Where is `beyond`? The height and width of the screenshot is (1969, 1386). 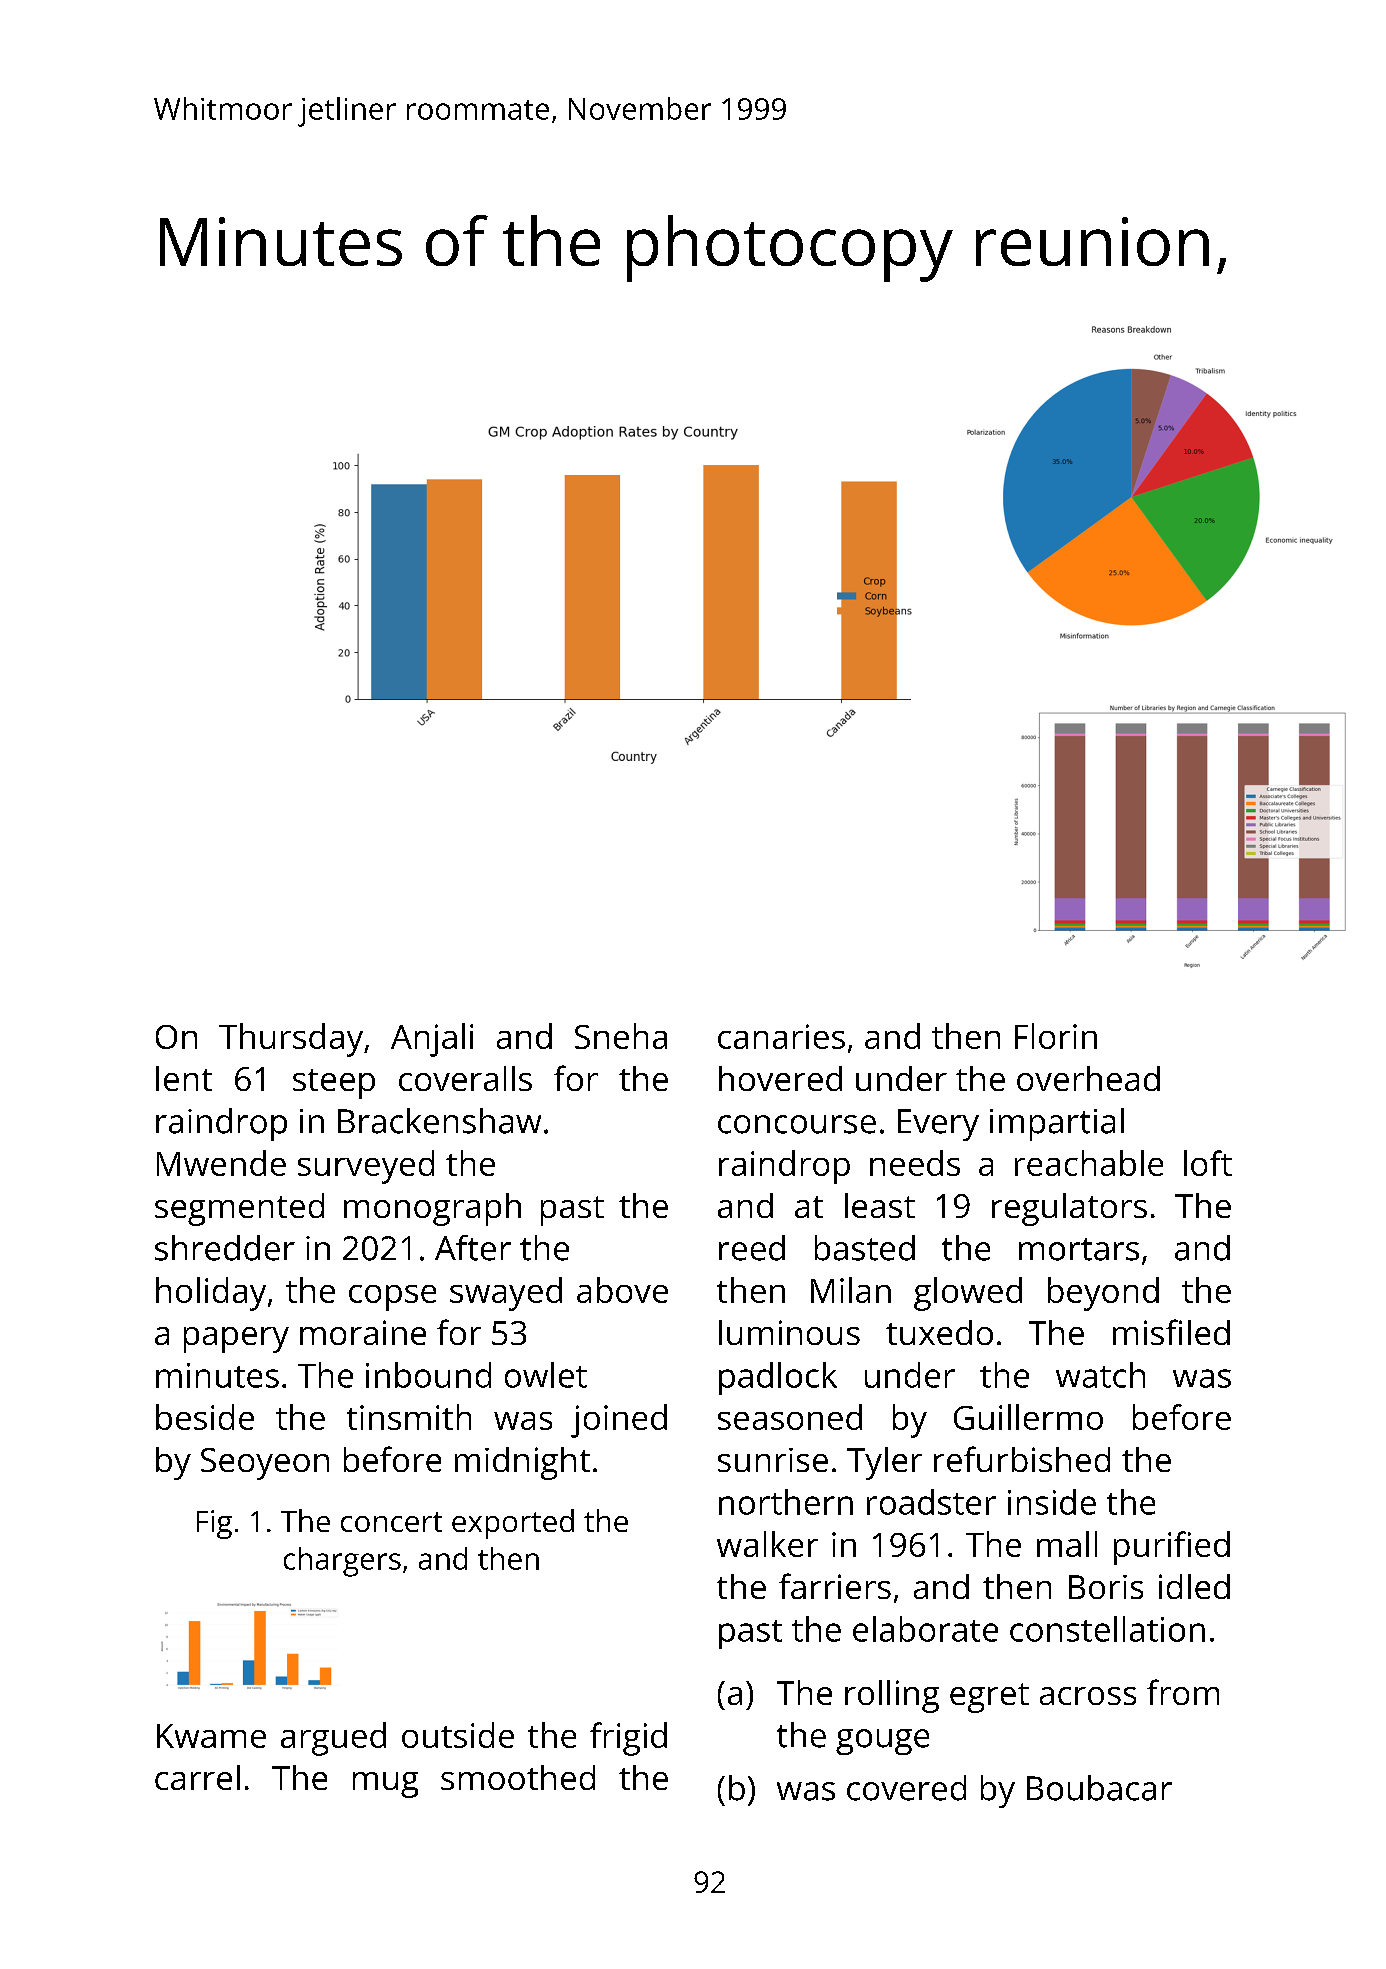 beyond is located at coordinates (1103, 1294).
